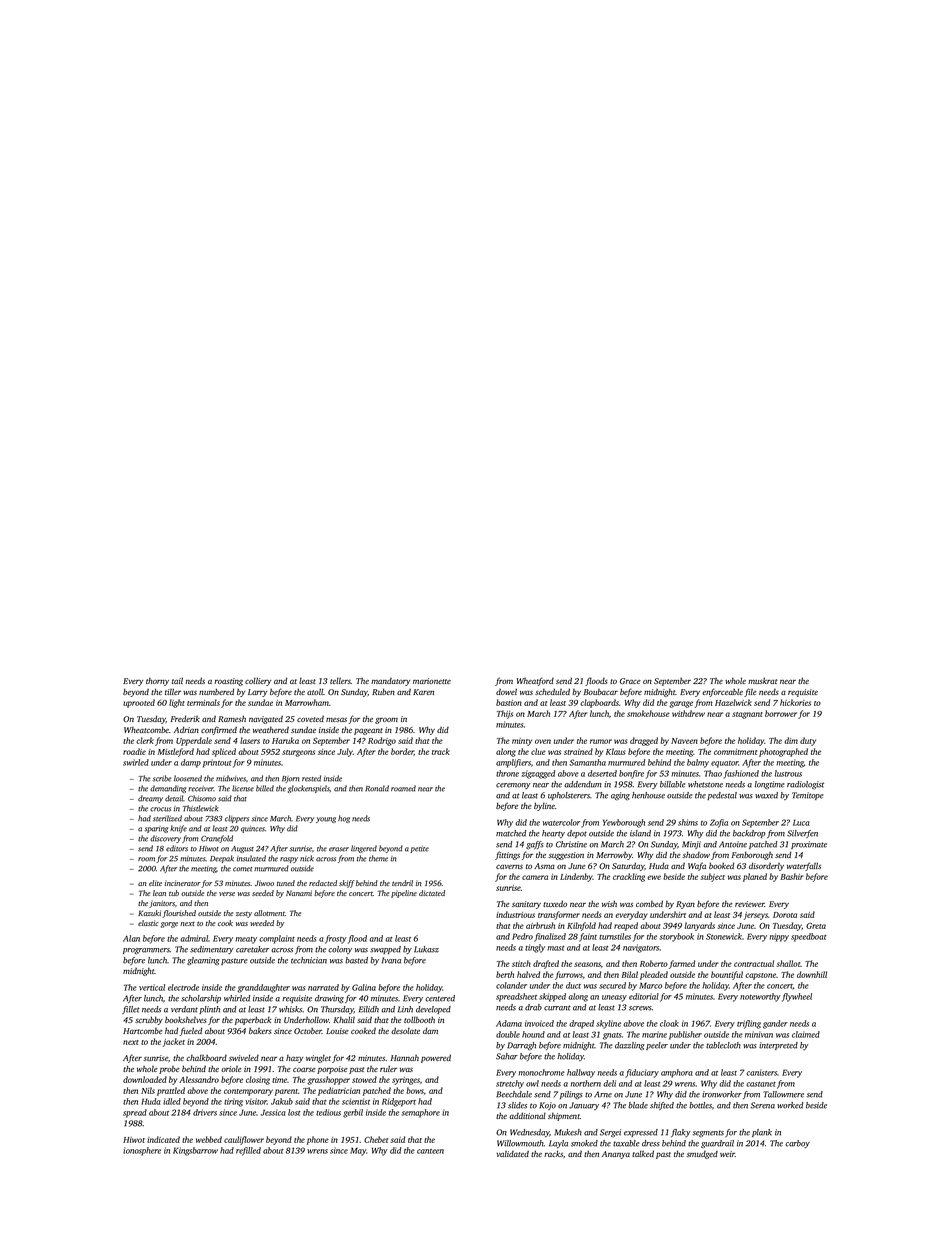 Image resolution: width=952 pixels, height=1233 pixels. Describe the element at coordinates (432, 681) in the screenshot. I see `marionette` at that location.
